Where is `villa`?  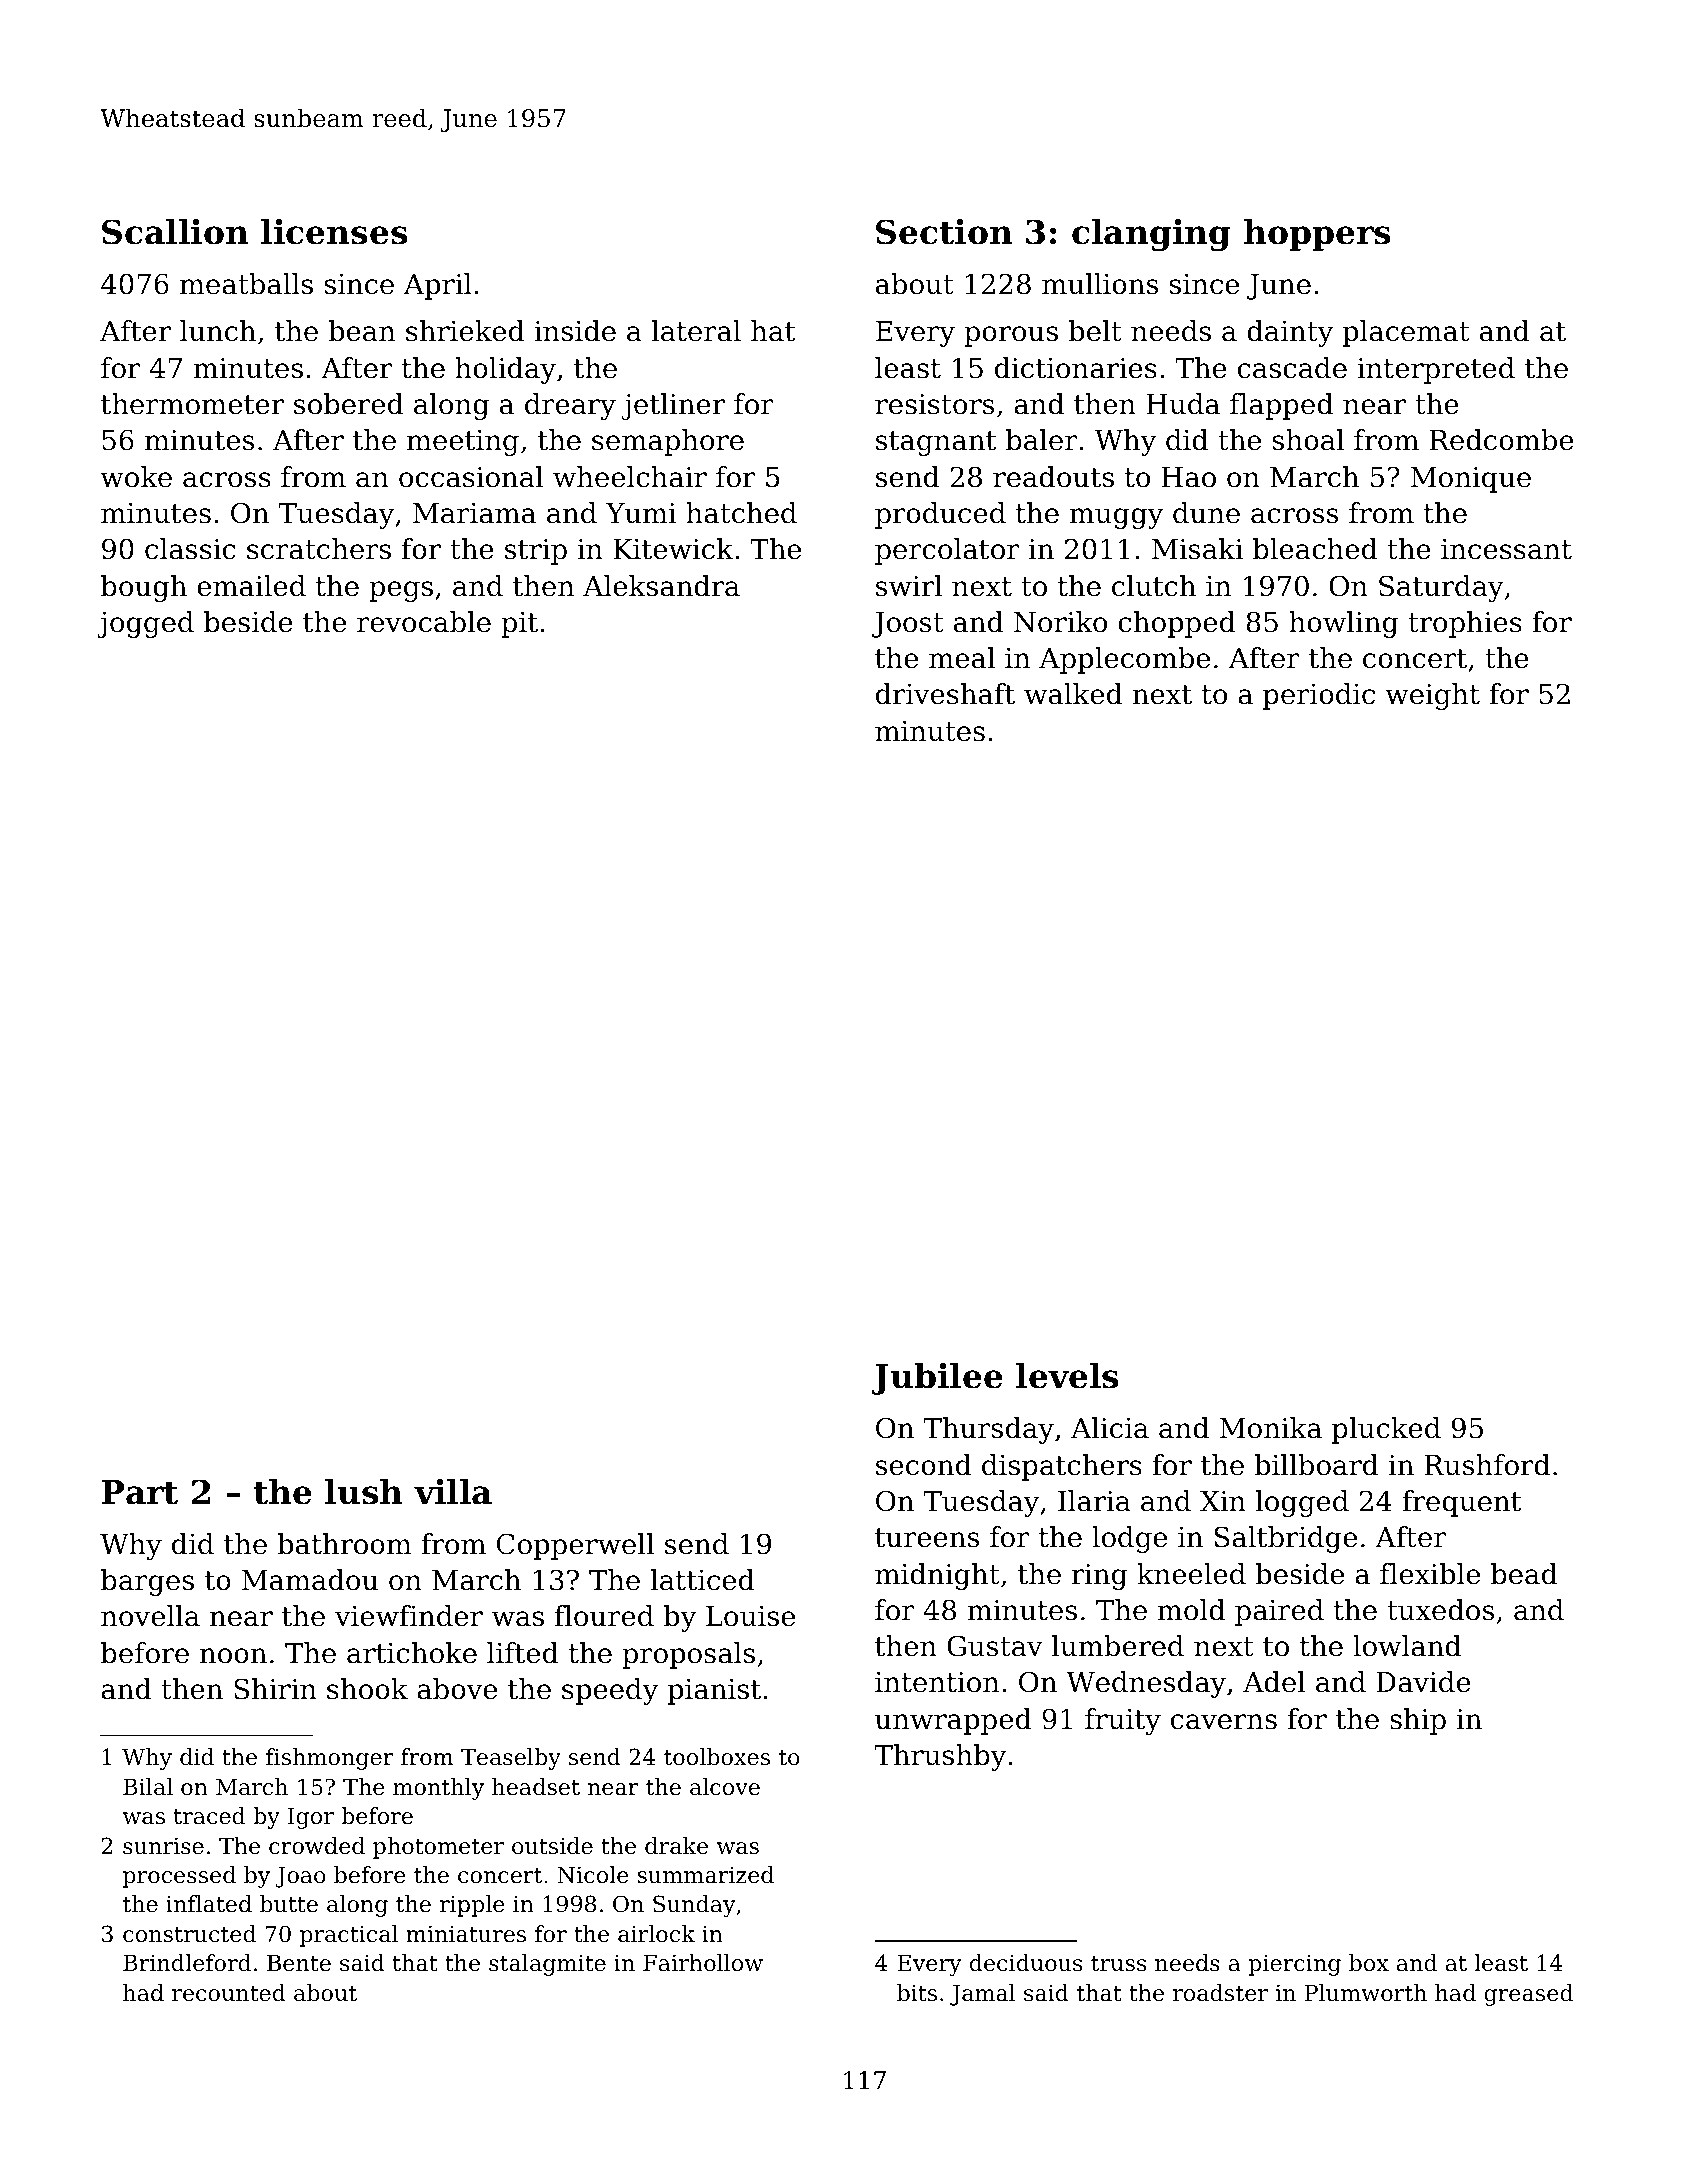
villa is located at coordinates (453, 1492).
